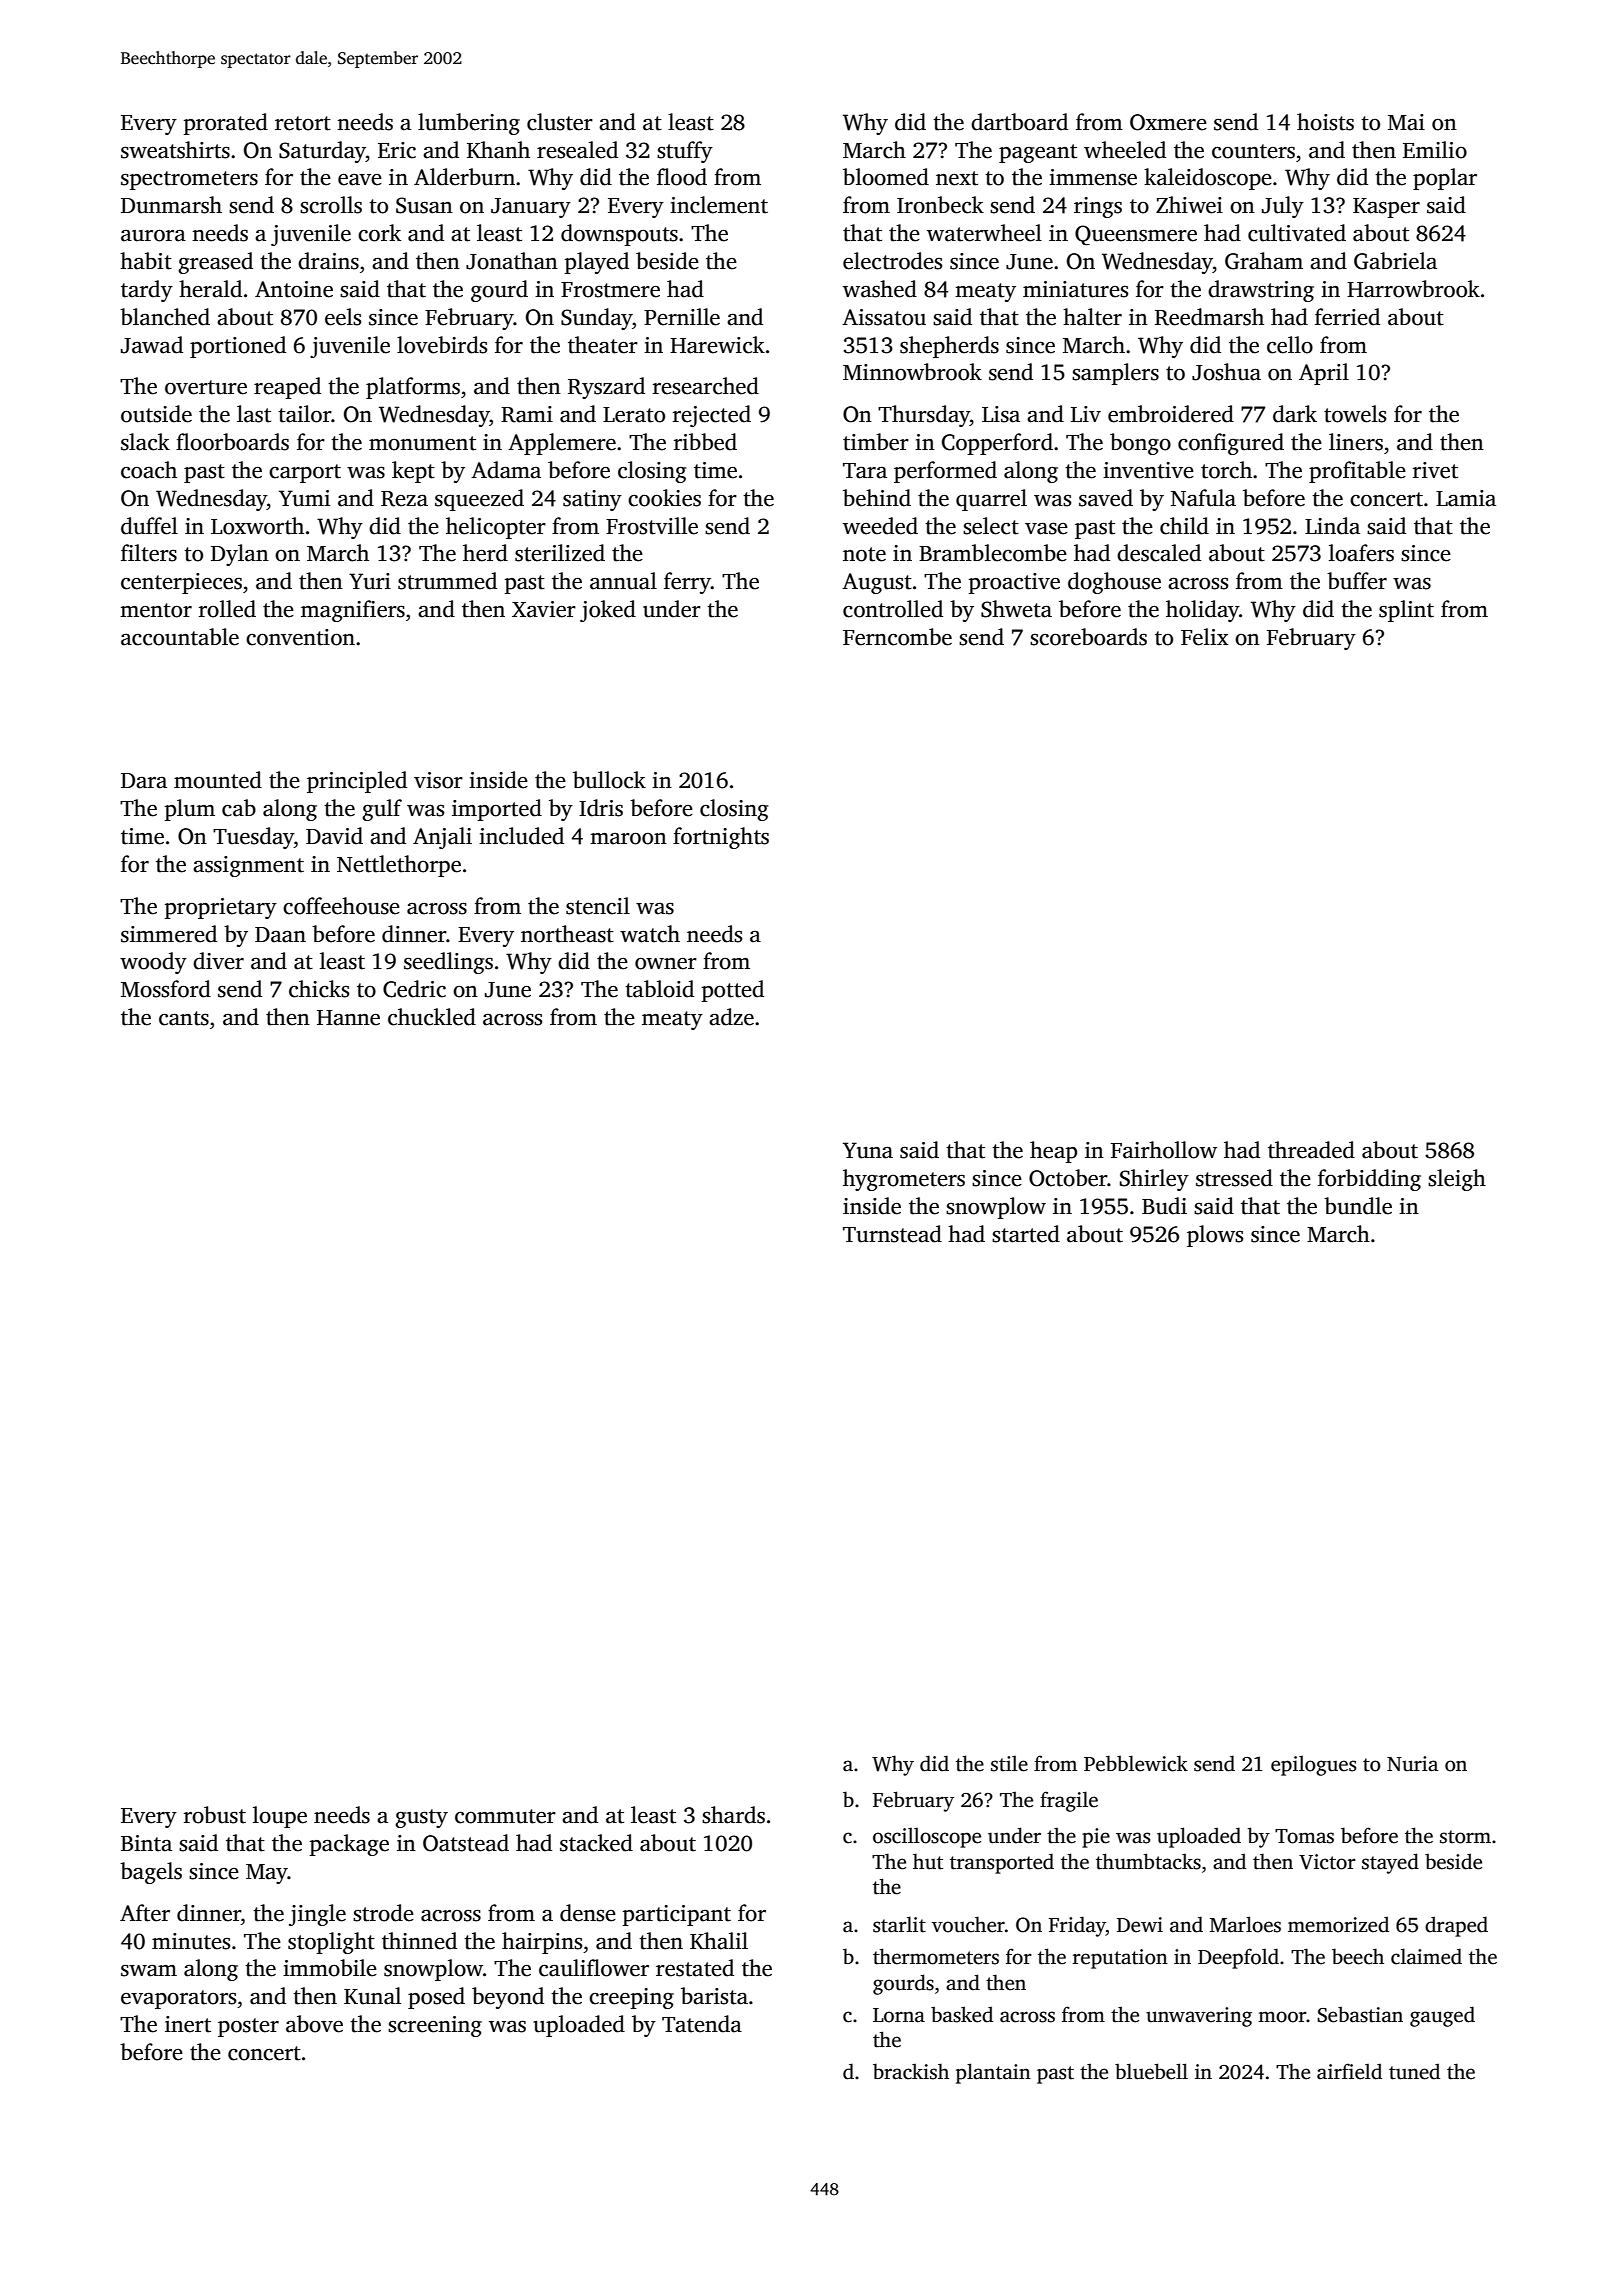 The image size is (1620, 2292). What do you see at coordinates (215, 1815) in the image?
I see `robust` at bounding box center [215, 1815].
